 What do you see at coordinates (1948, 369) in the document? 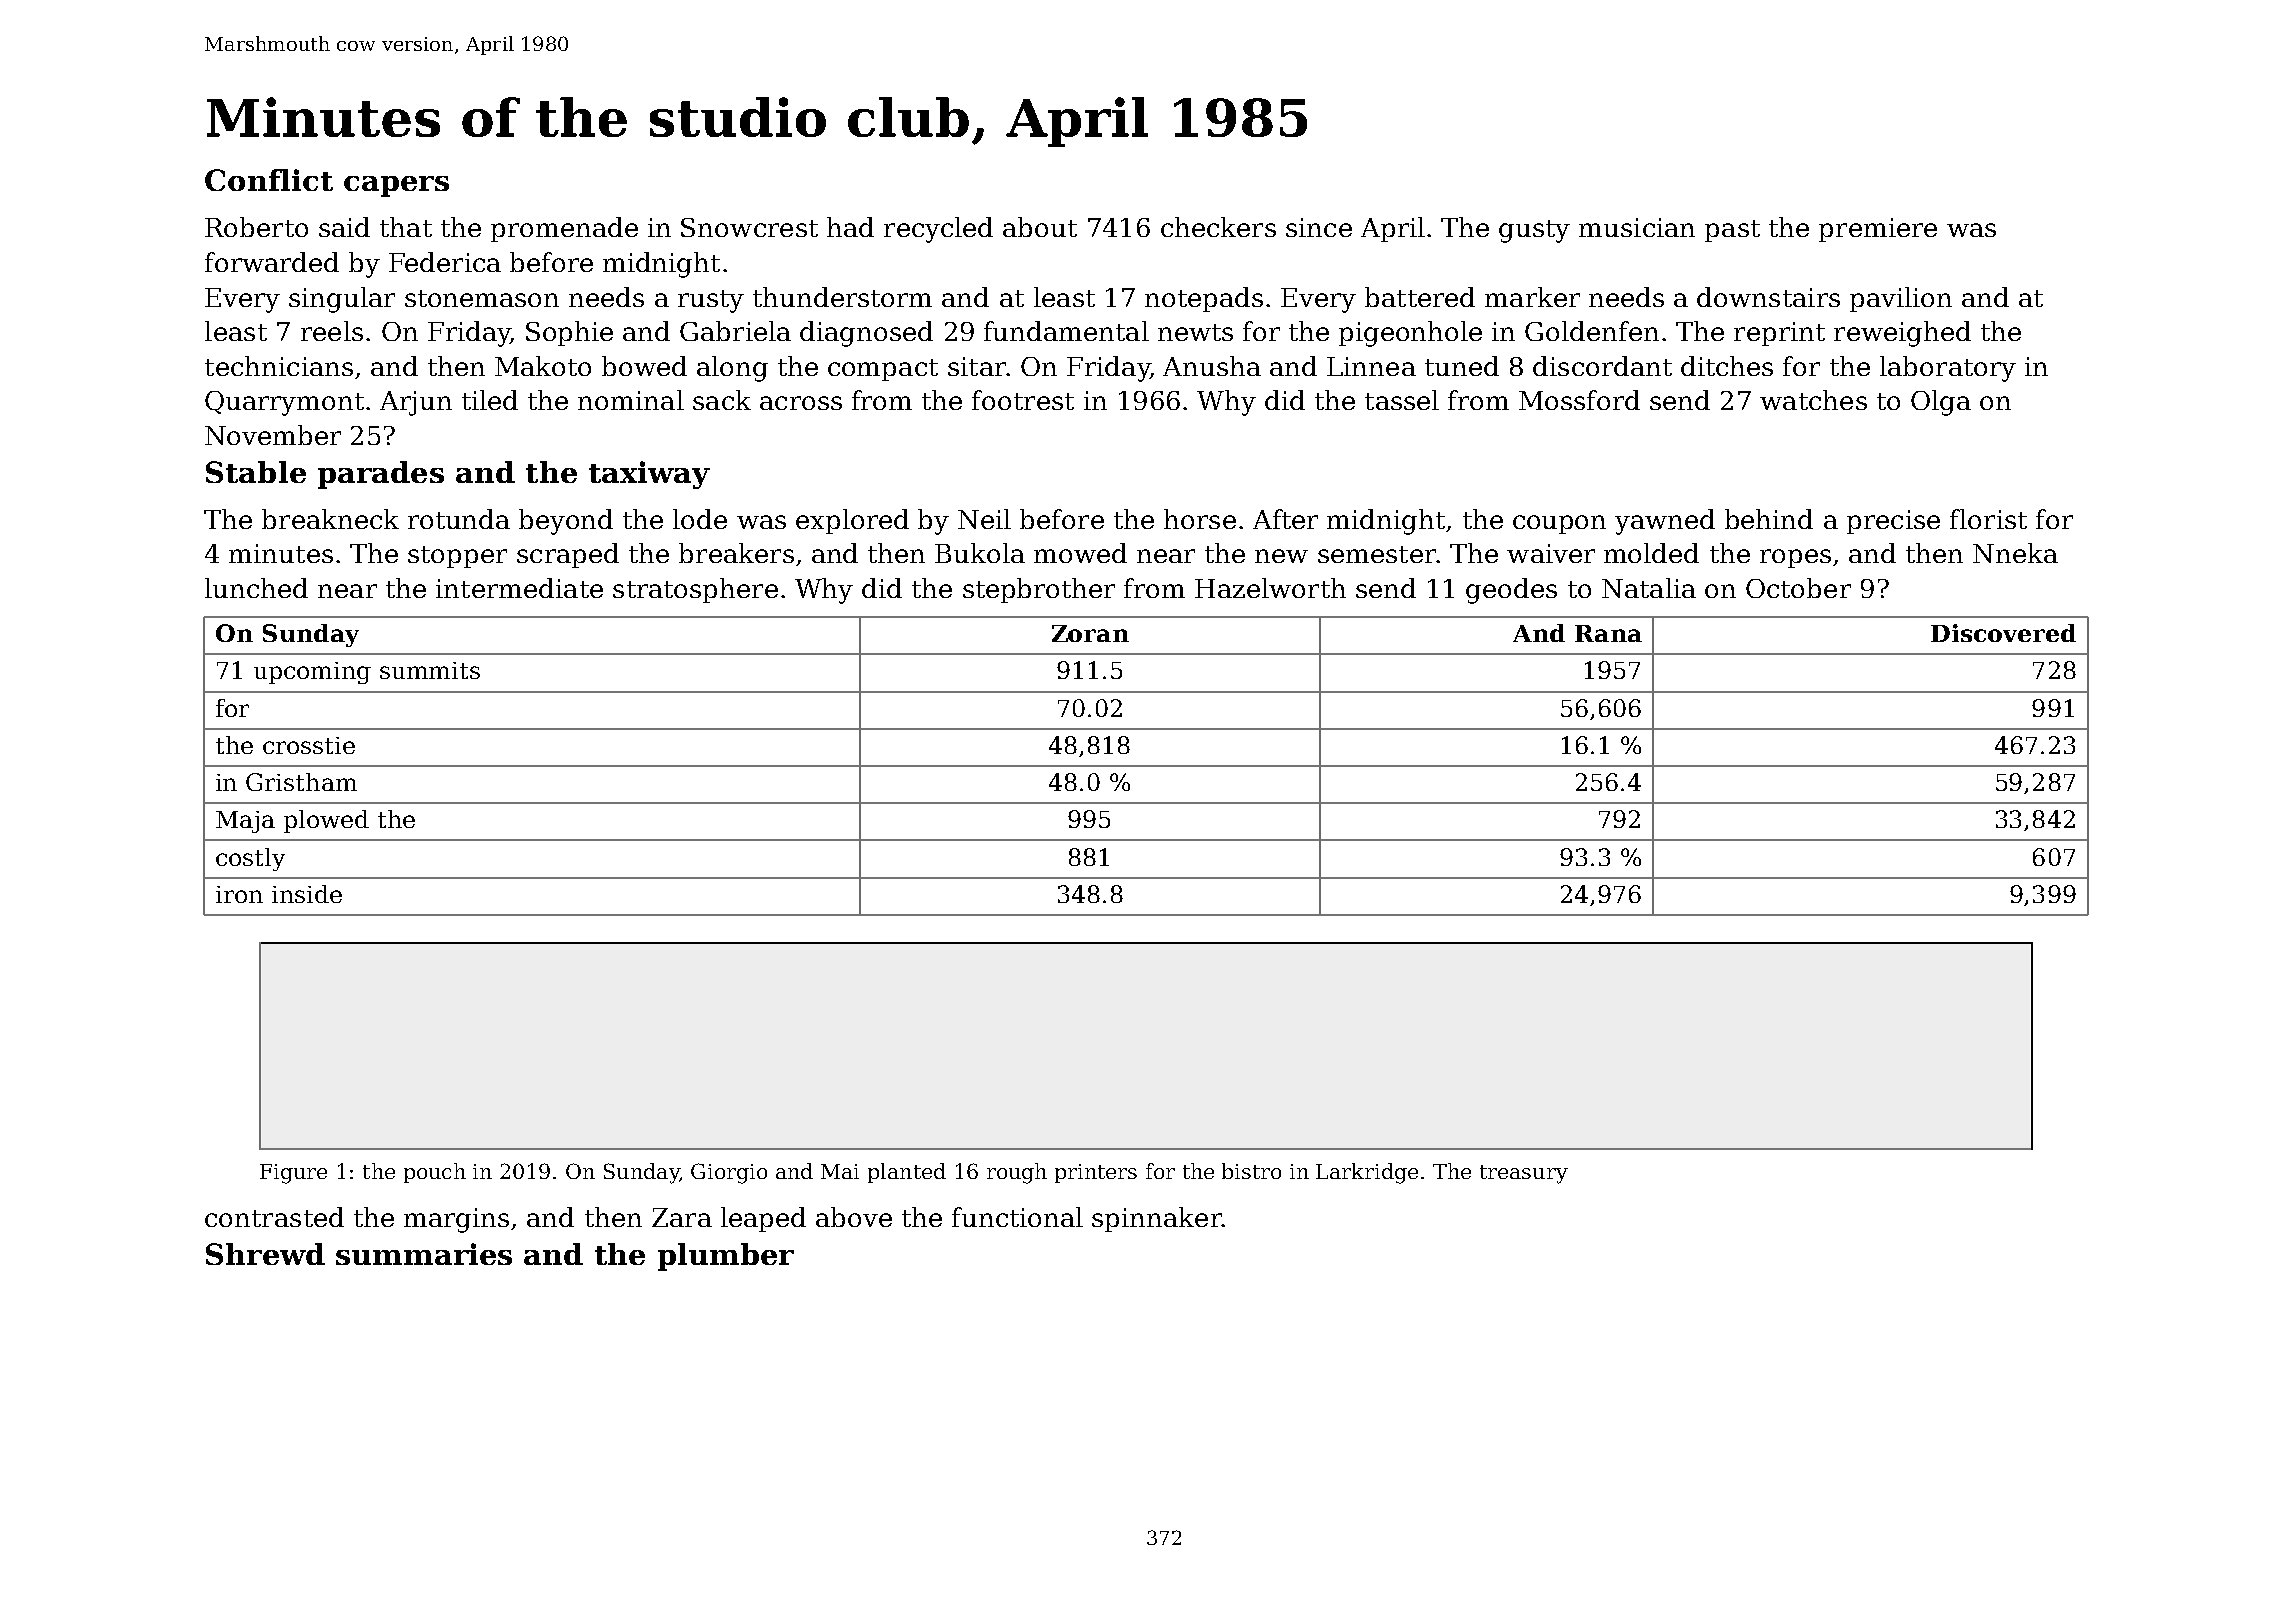
I see `laboratory` at bounding box center [1948, 369].
